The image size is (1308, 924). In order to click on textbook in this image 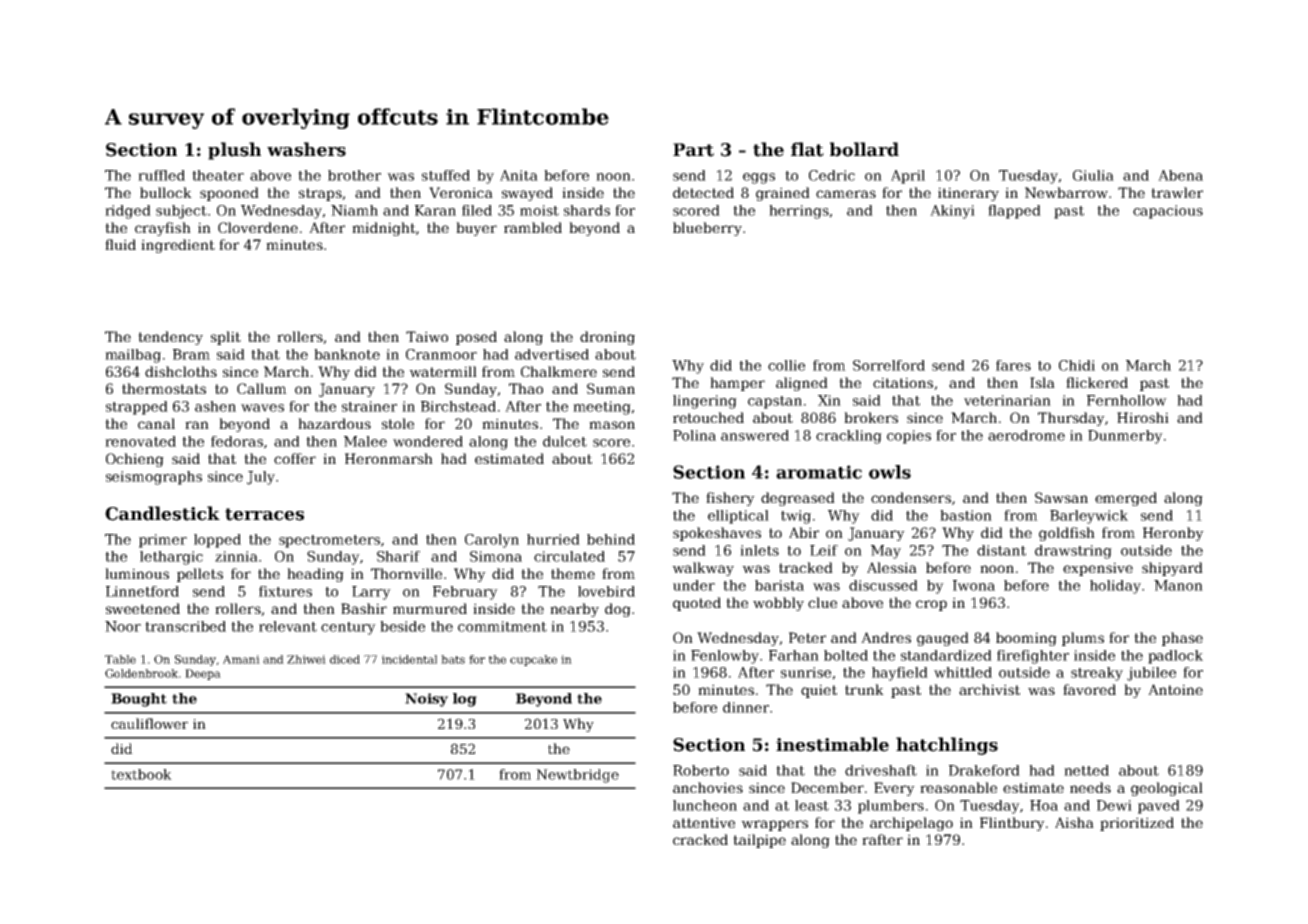, I will do `click(141, 774)`.
